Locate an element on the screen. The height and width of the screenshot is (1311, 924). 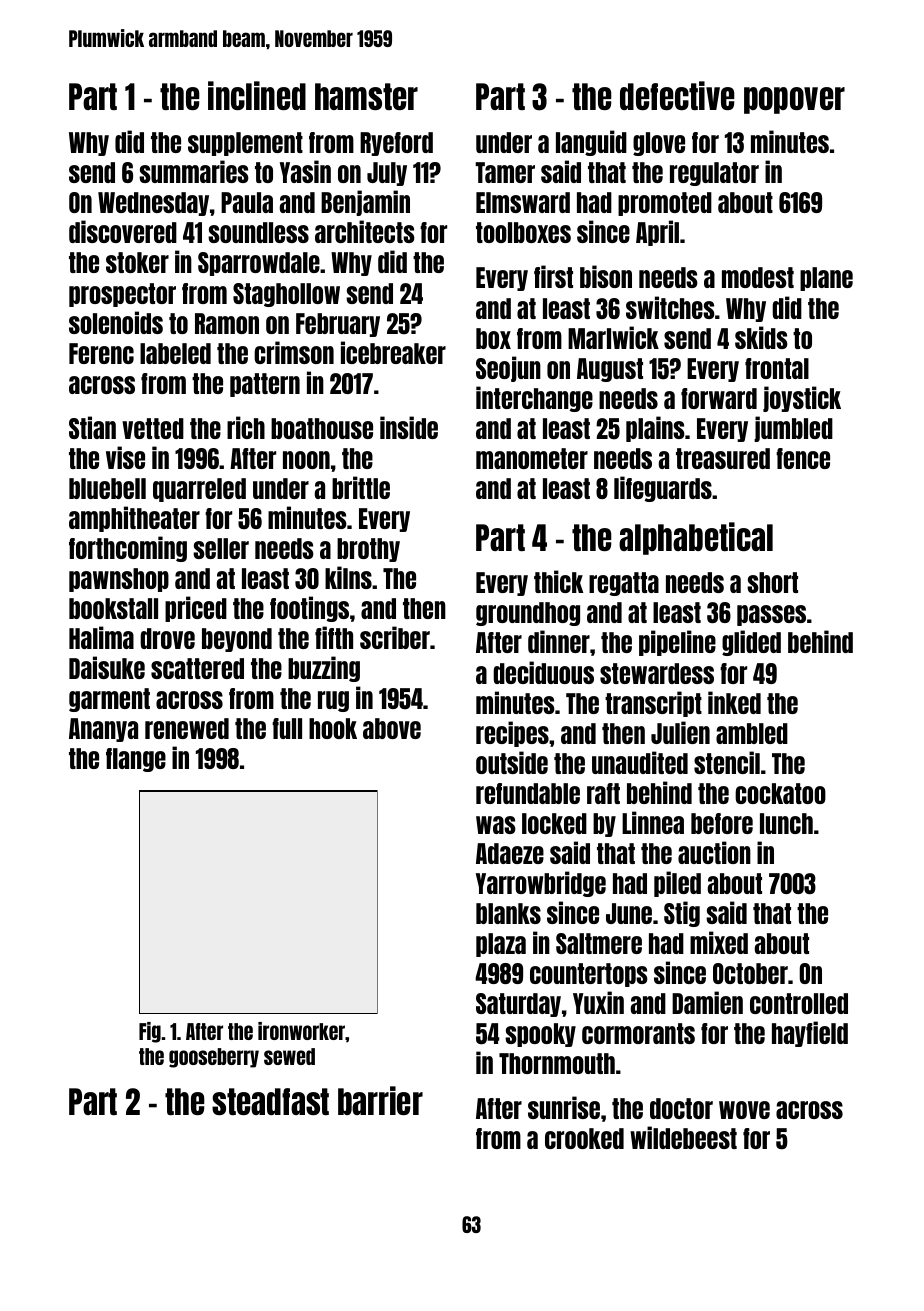
vise is located at coordinates (125, 457).
